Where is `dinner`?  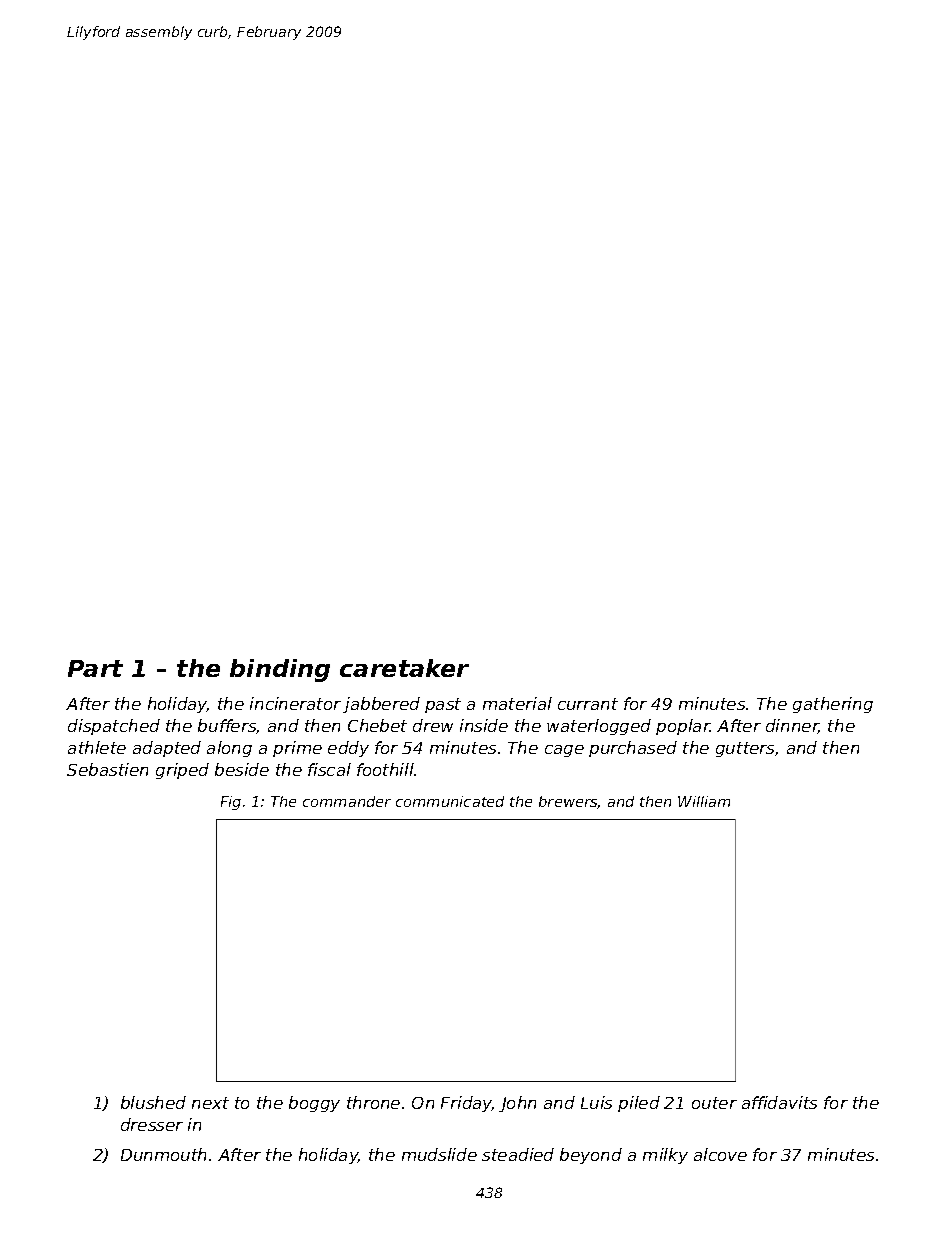 dinner is located at coordinates (792, 726).
